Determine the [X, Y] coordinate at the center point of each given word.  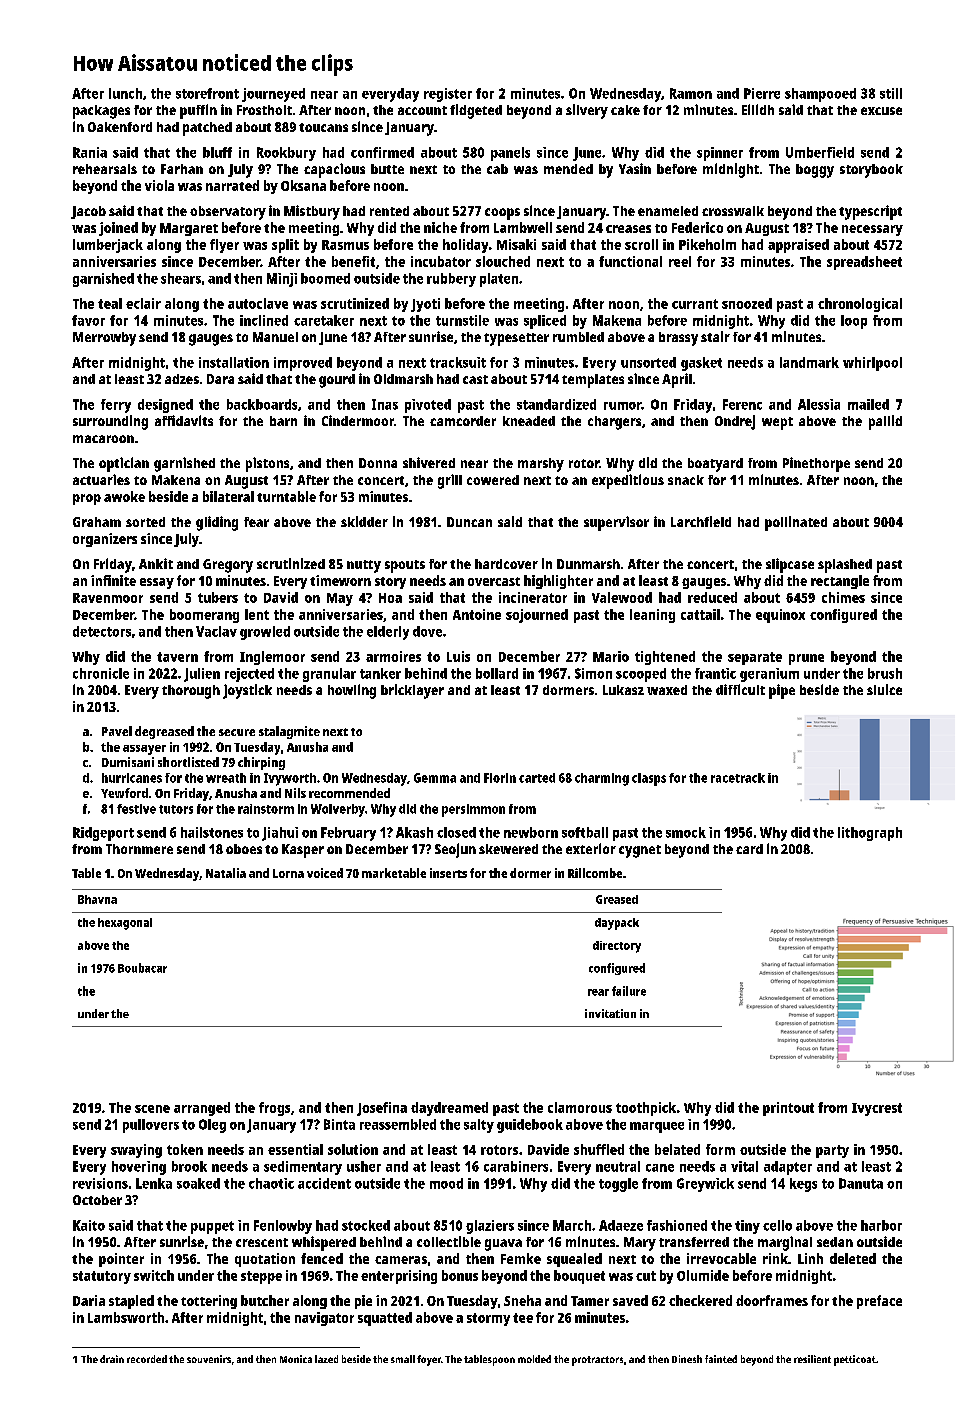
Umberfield [820, 152]
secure [237, 732]
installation [234, 362]
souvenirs [209, 1359]
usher [364, 1166]
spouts [405, 566]
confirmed [382, 152]
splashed [845, 566]
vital [744, 1166]
